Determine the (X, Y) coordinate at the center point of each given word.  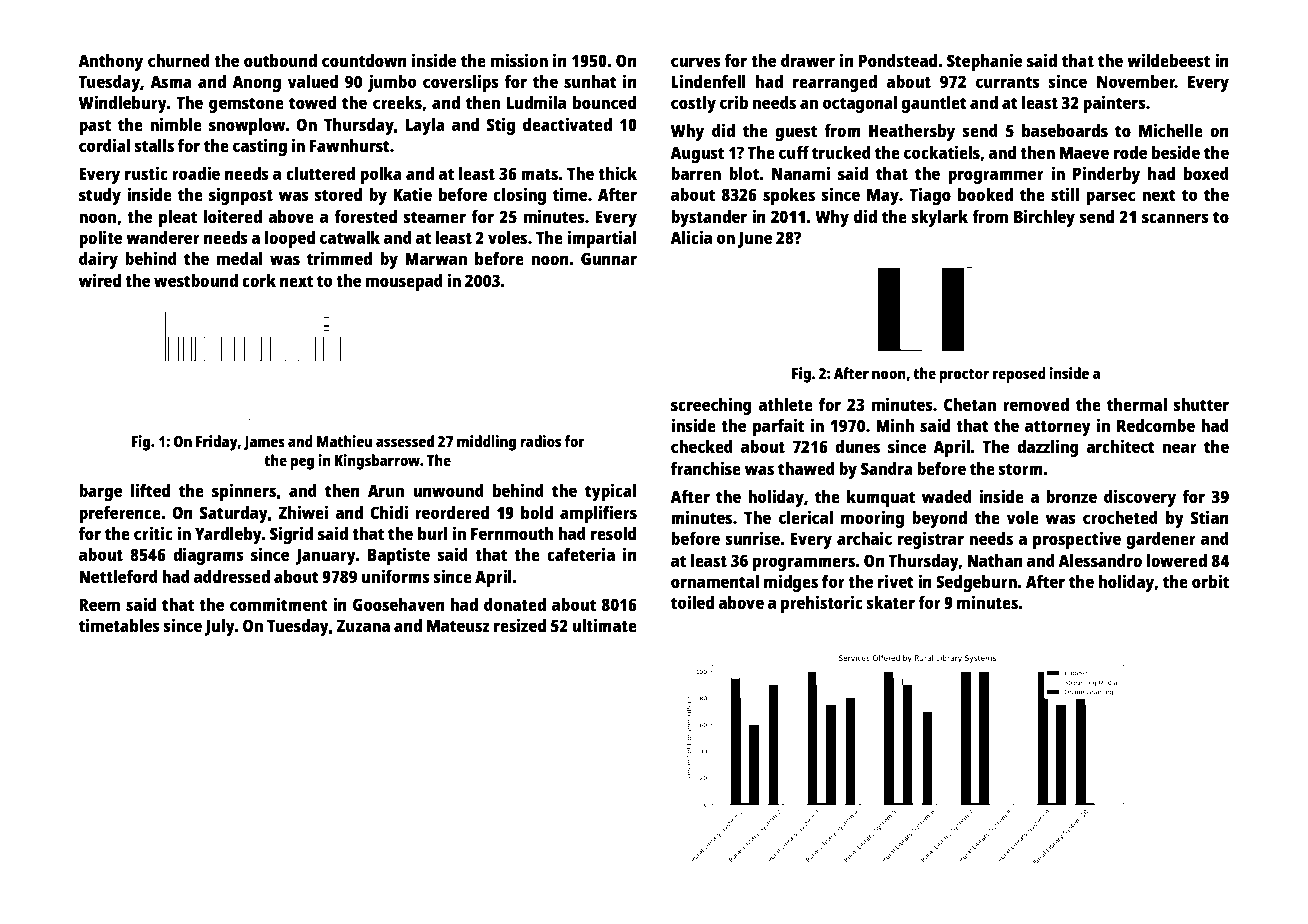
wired (100, 280)
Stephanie (984, 62)
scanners (1175, 218)
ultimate (604, 625)
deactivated (567, 124)
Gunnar (609, 258)
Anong (256, 83)
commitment (279, 604)
